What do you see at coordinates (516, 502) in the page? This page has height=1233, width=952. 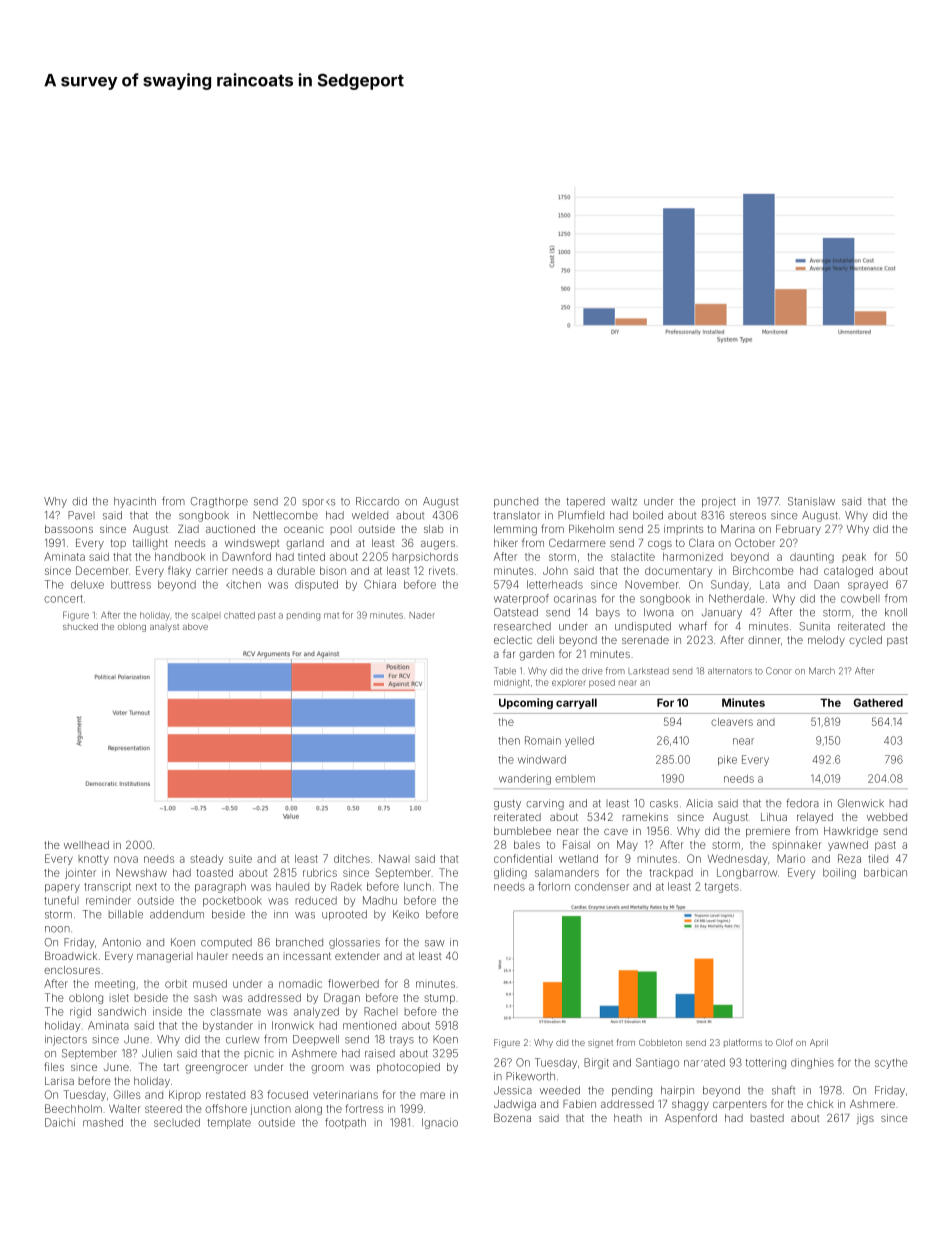 I see `punched` at bounding box center [516, 502].
